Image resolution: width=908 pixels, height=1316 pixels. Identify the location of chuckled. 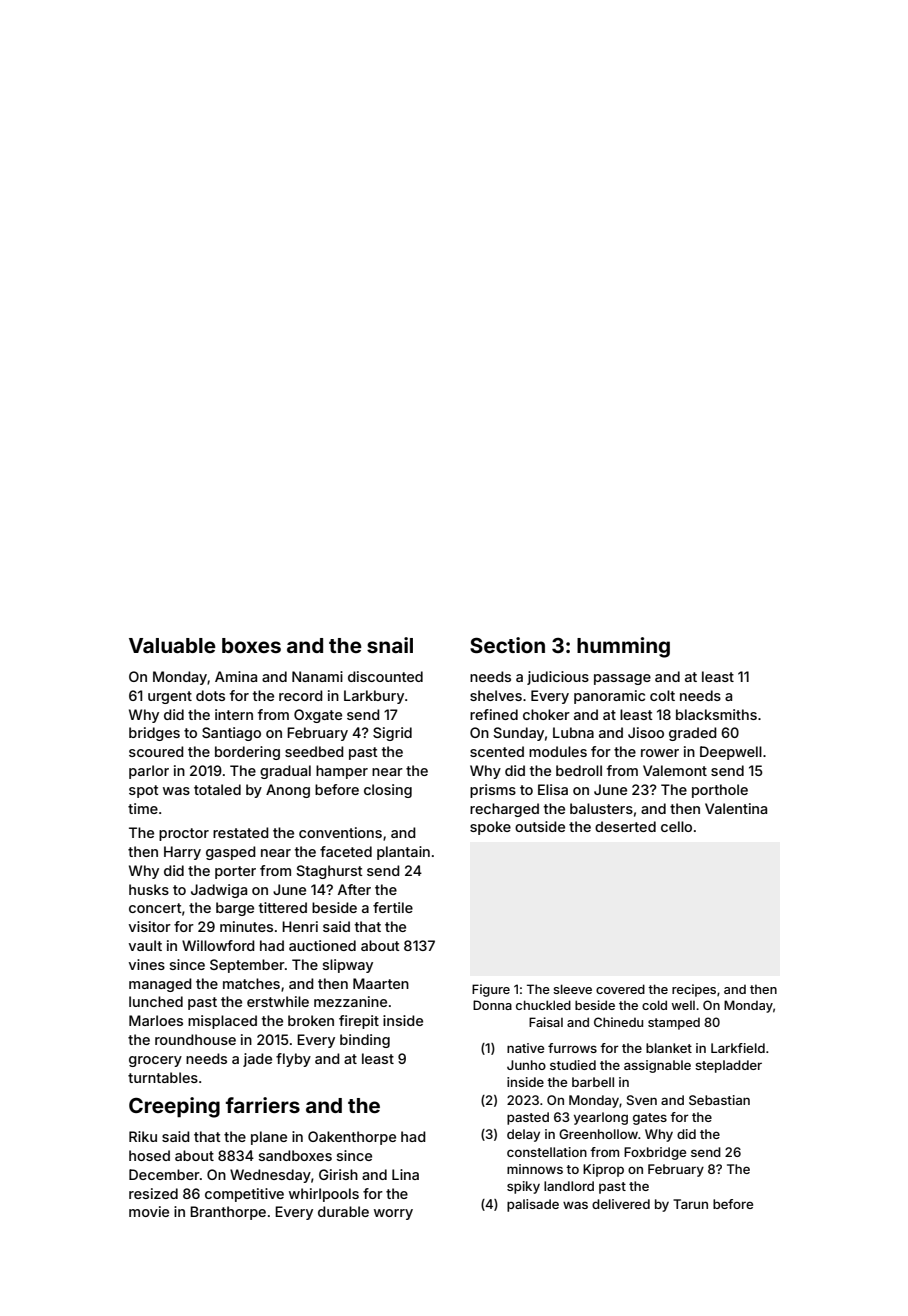
(543, 1005).
